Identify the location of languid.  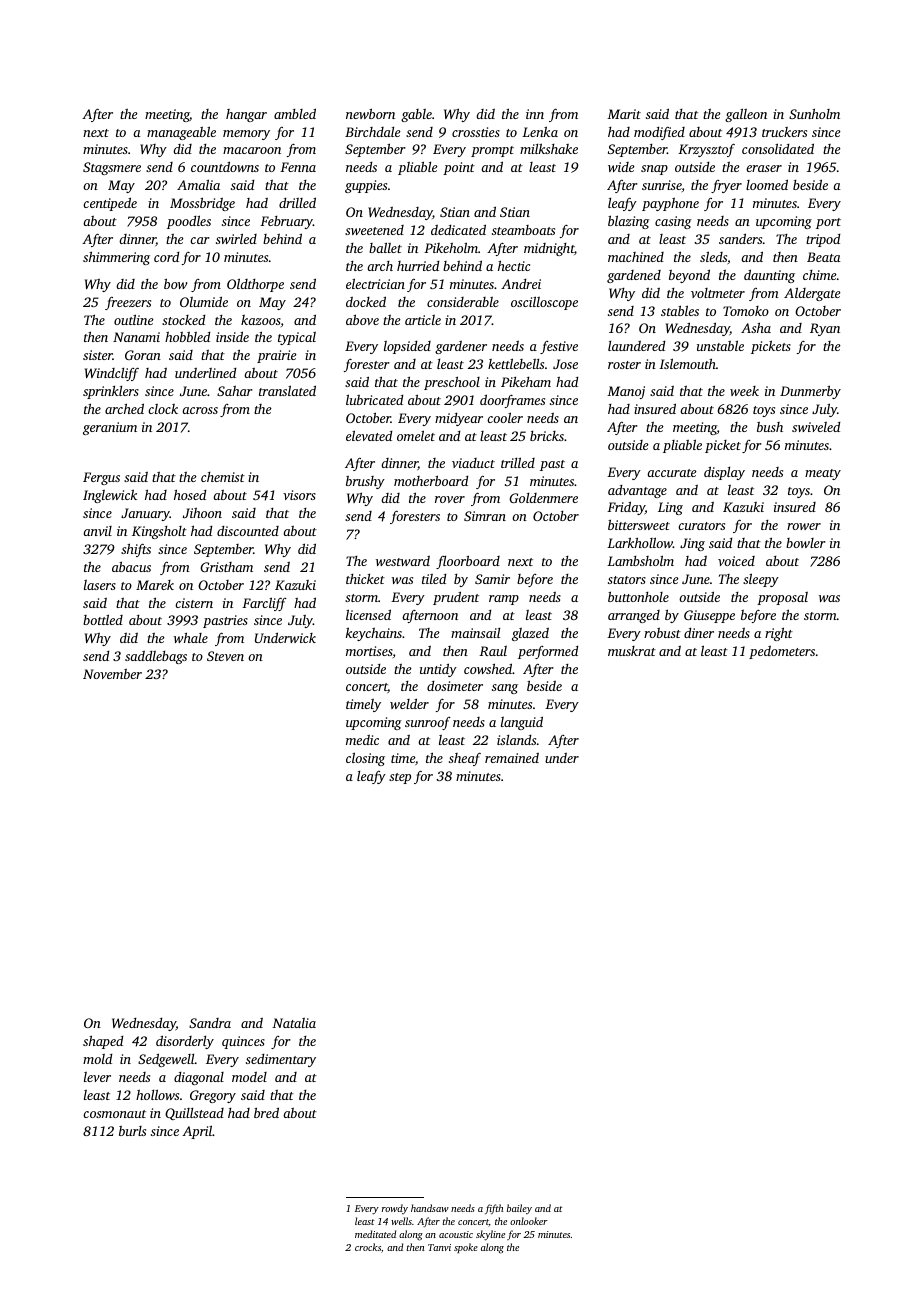
(522, 723).
